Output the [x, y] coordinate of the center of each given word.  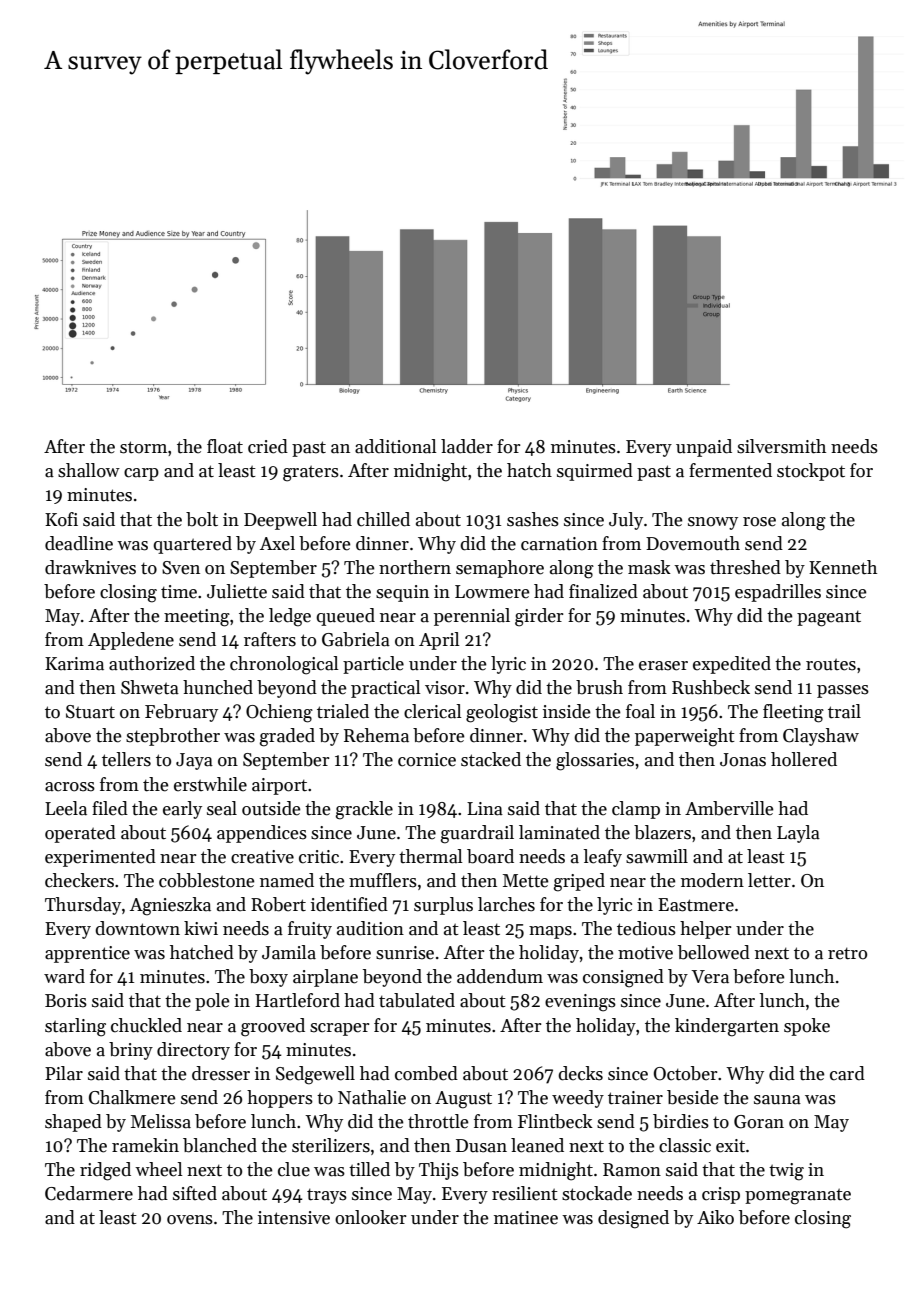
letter [769, 880]
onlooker [371, 1217]
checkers [79, 880]
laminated [559, 832]
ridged [105, 1171]
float [225, 446]
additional [396, 446]
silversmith [781, 446]
